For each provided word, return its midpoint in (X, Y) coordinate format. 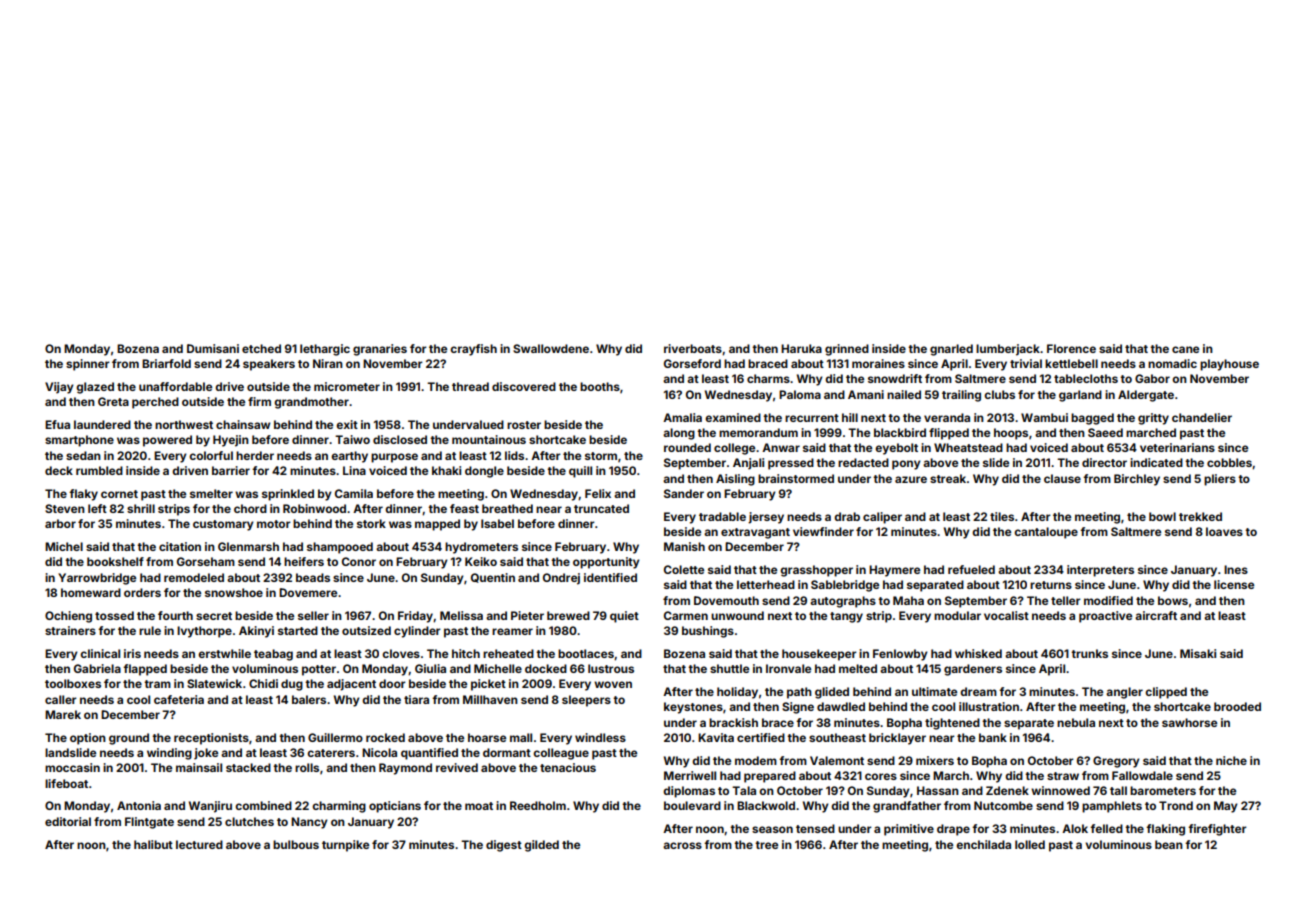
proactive (1105, 617)
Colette (684, 569)
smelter (211, 493)
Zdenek (1007, 790)
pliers (1220, 480)
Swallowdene (551, 348)
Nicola (379, 752)
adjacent (351, 685)
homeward (91, 592)
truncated (601, 508)
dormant (507, 752)
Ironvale (788, 668)
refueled (971, 569)
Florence (1071, 348)
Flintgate (149, 823)
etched (261, 348)
